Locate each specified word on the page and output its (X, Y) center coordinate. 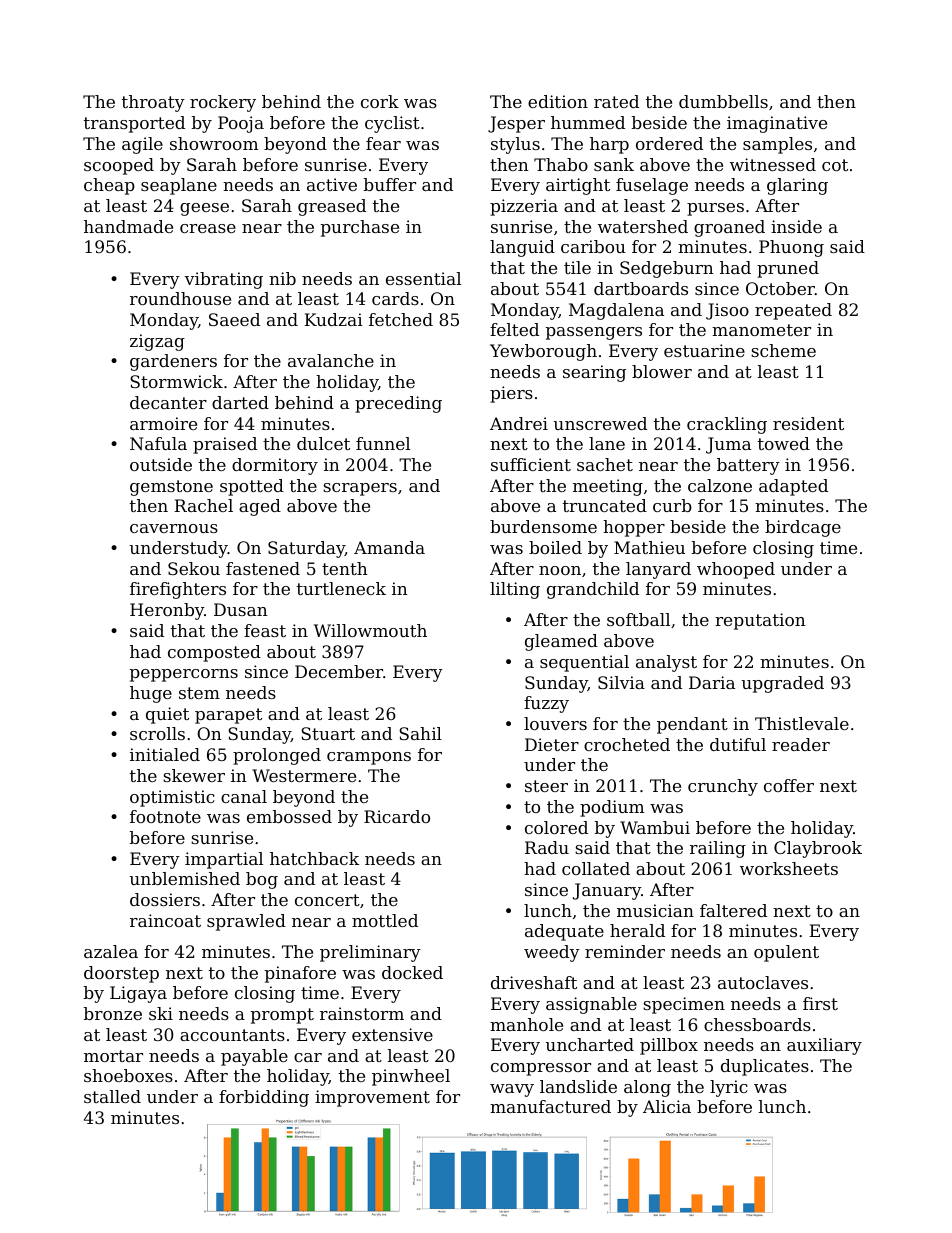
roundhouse (180, 298)
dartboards (641, 288)
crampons (369, 758)
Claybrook (818, 849)
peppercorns (184, 675)
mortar (113, 1056)
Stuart (328, 733)
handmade (128, 226)
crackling (727, 425)
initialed (165, 754)
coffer (789, 785)
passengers (594, 333)
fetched (401, 319)
